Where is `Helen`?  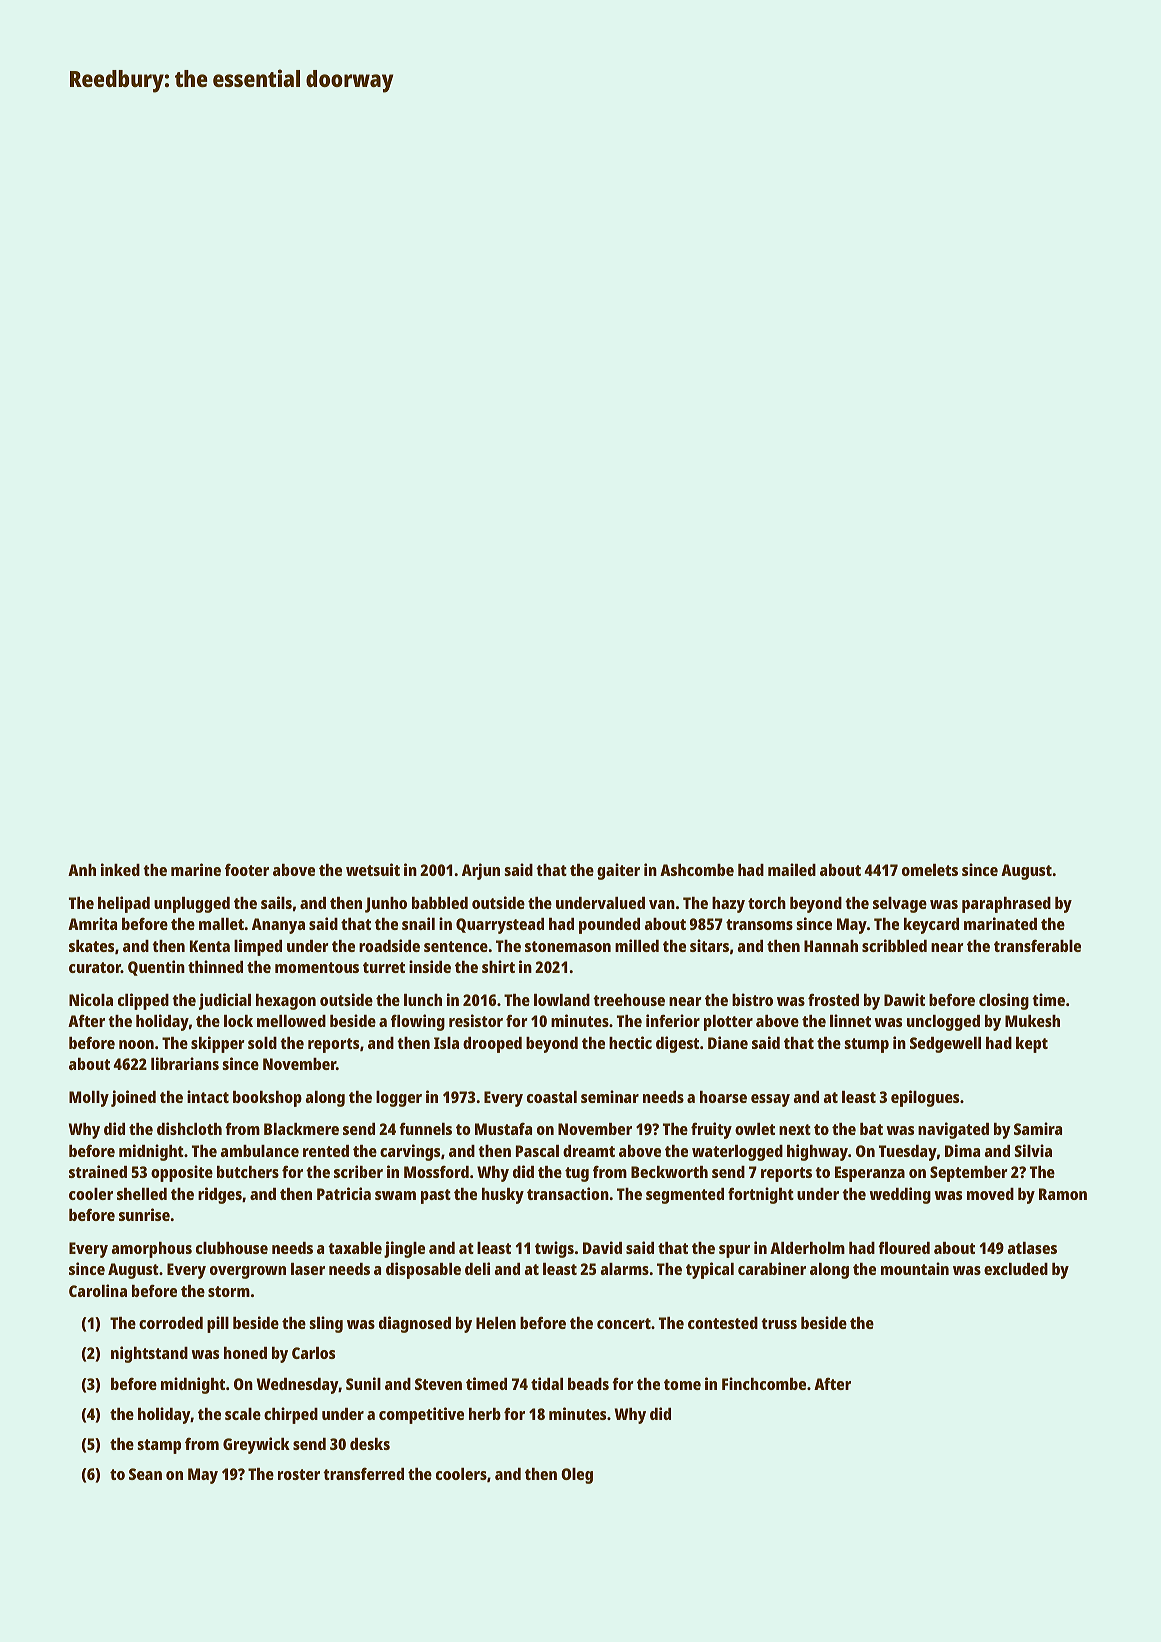 Helen is located at coordinates (496, 1323).
